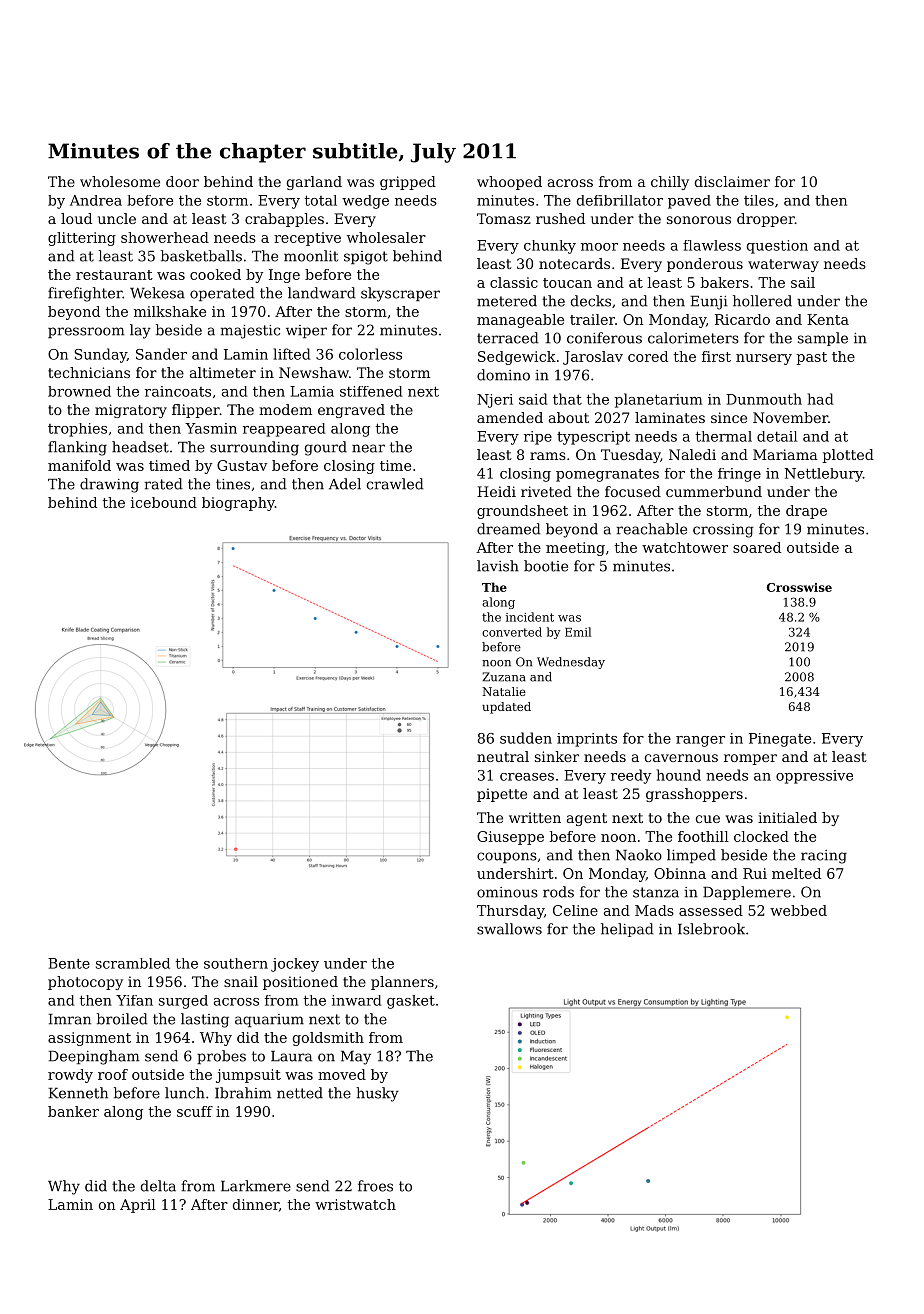  What do you see at coordinates (140, 447) in the screenshot?
I see `headset` at bounding box center [140, 447].
